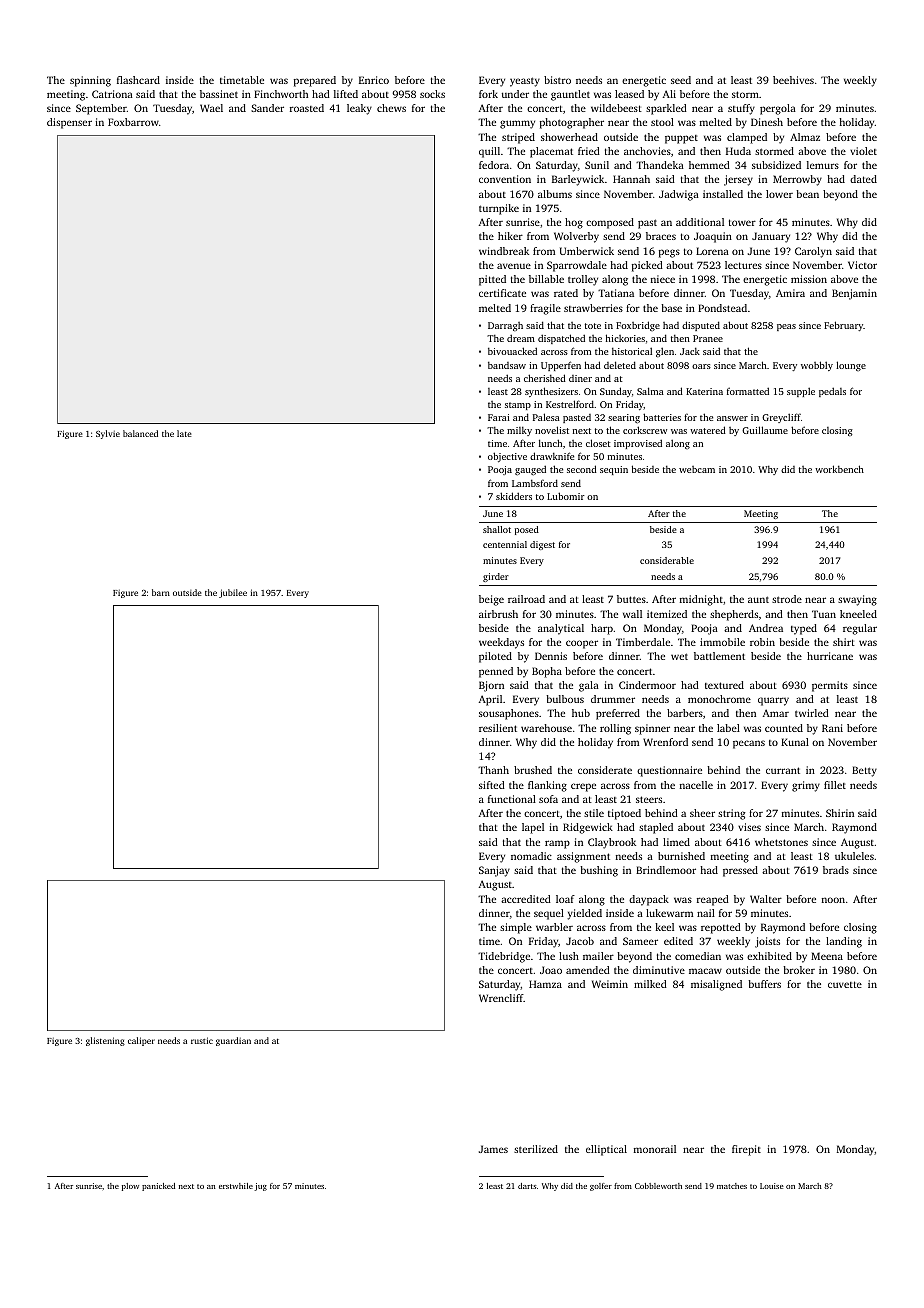 Image resolution: width=924 pixels, height=1308 pixels. What do you see at coordinates (492, 280) in the document?
I see `pitted` at bounding box center [492, 280].
